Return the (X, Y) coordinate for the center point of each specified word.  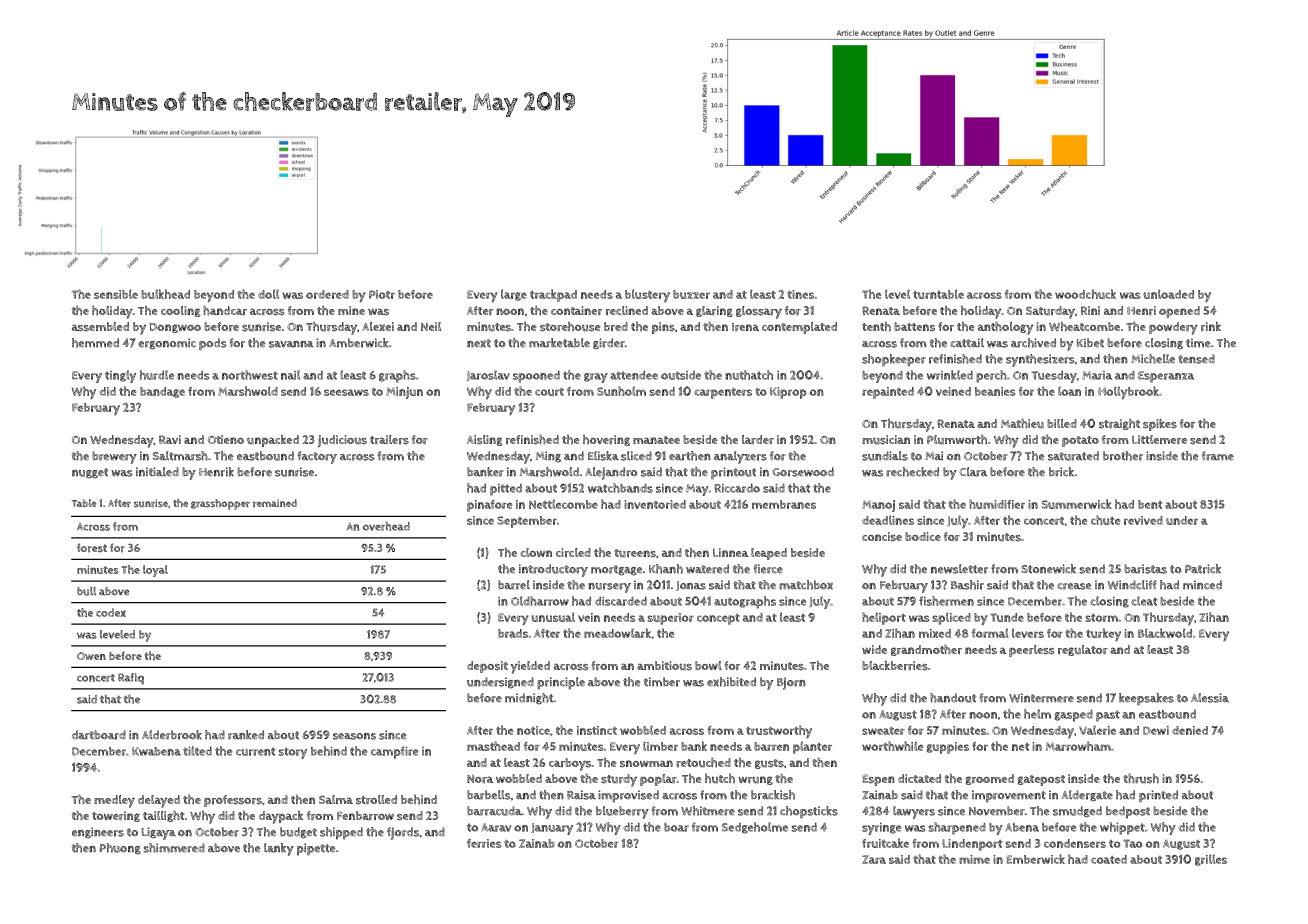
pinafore (489, 506)
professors (233, 801)
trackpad (553, 295)
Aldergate (1087, 796)
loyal (155, 571)
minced (1202, 585)
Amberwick (359, 343)
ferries (484, 843)
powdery (1173, 328)
